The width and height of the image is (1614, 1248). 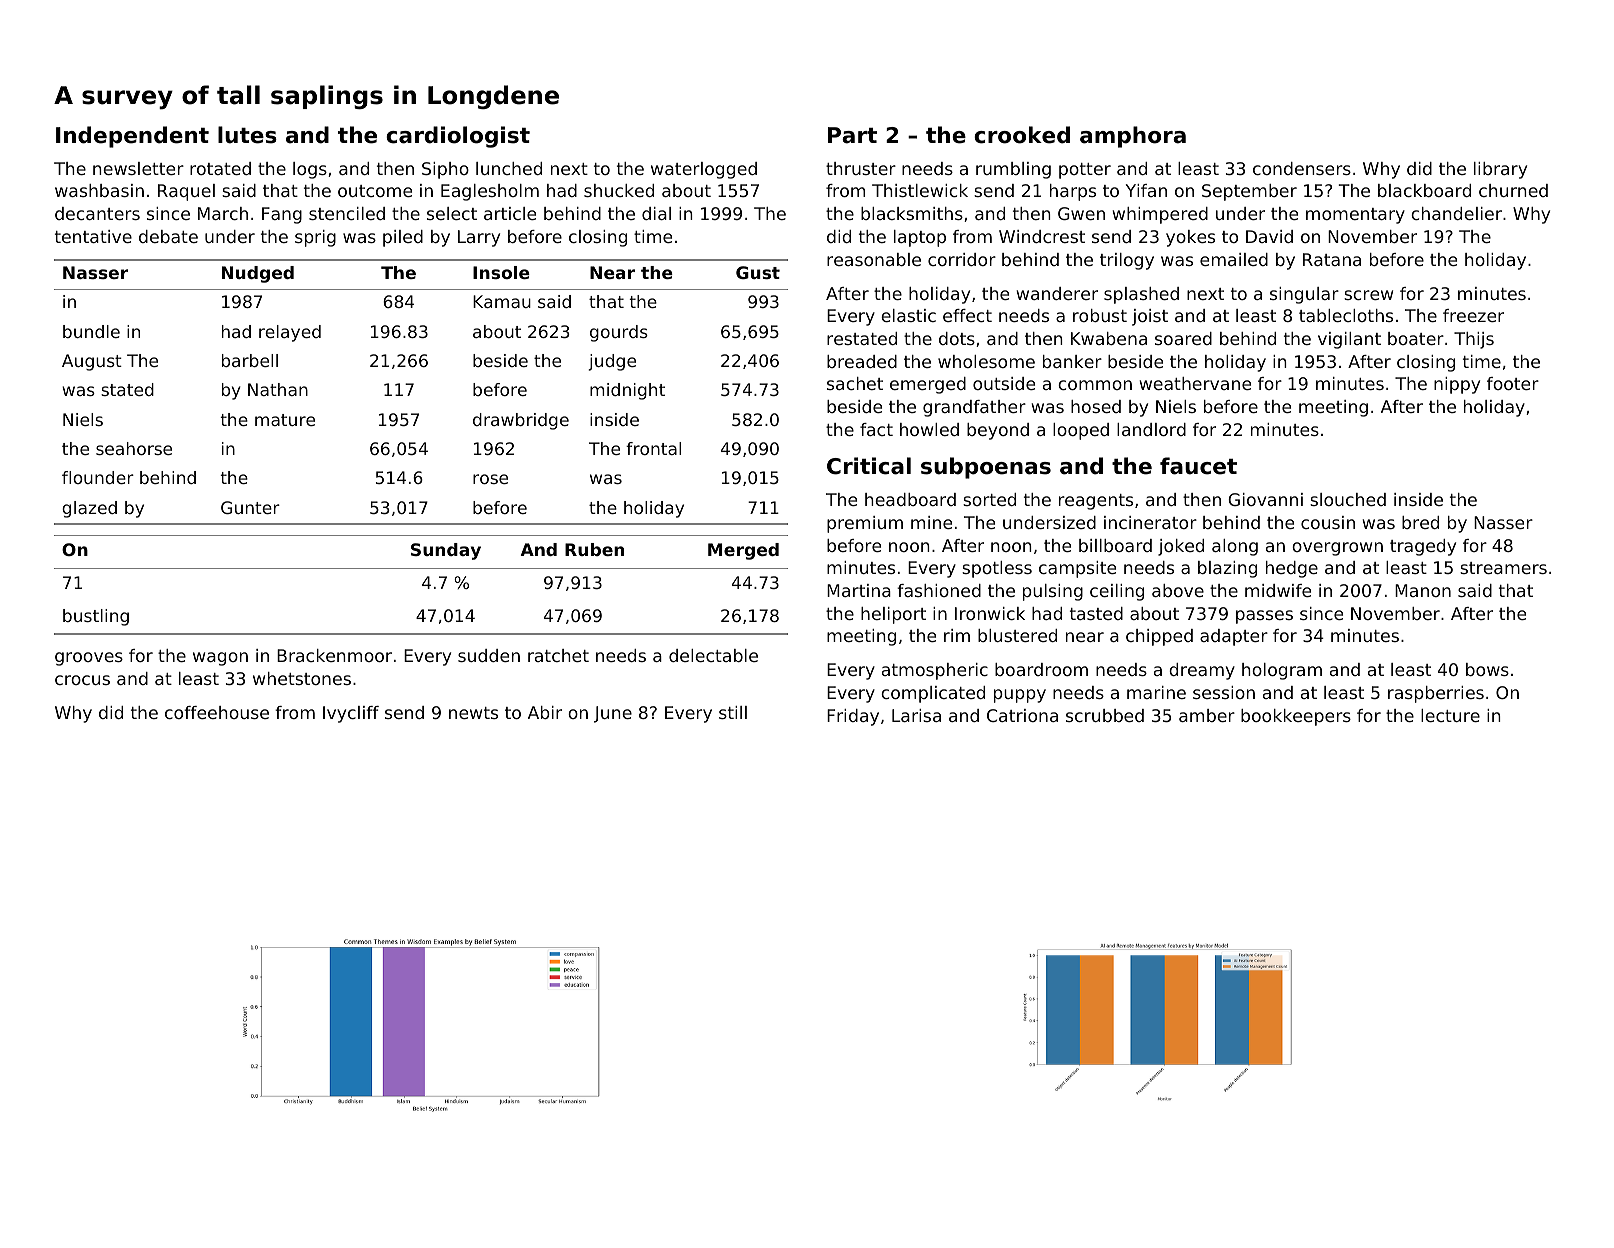 I want to click on overgrown, so click(x=1337, y=549).
